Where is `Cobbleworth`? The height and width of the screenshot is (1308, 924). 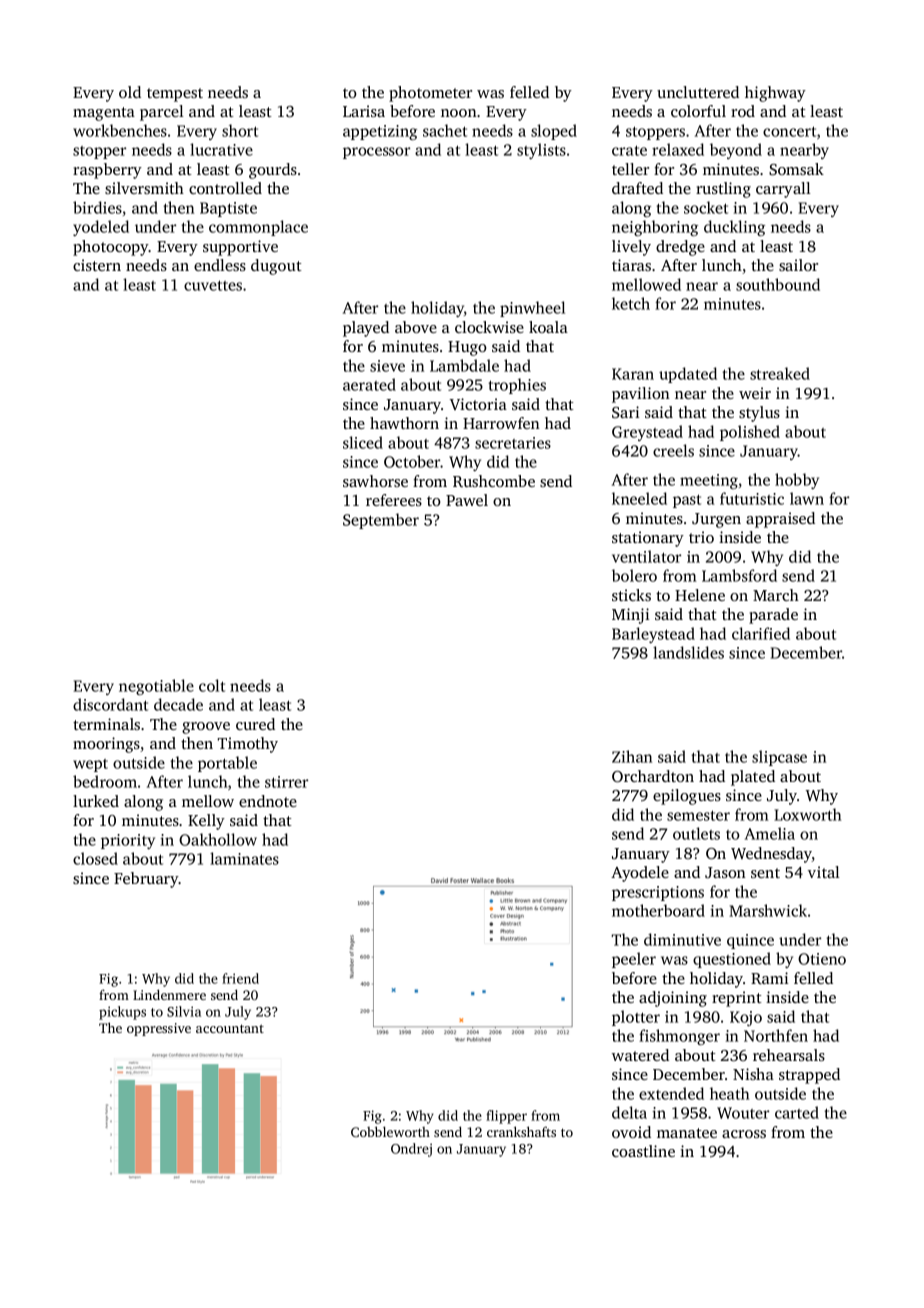
Cobbleworth is located at coordinates (390, 1131).
